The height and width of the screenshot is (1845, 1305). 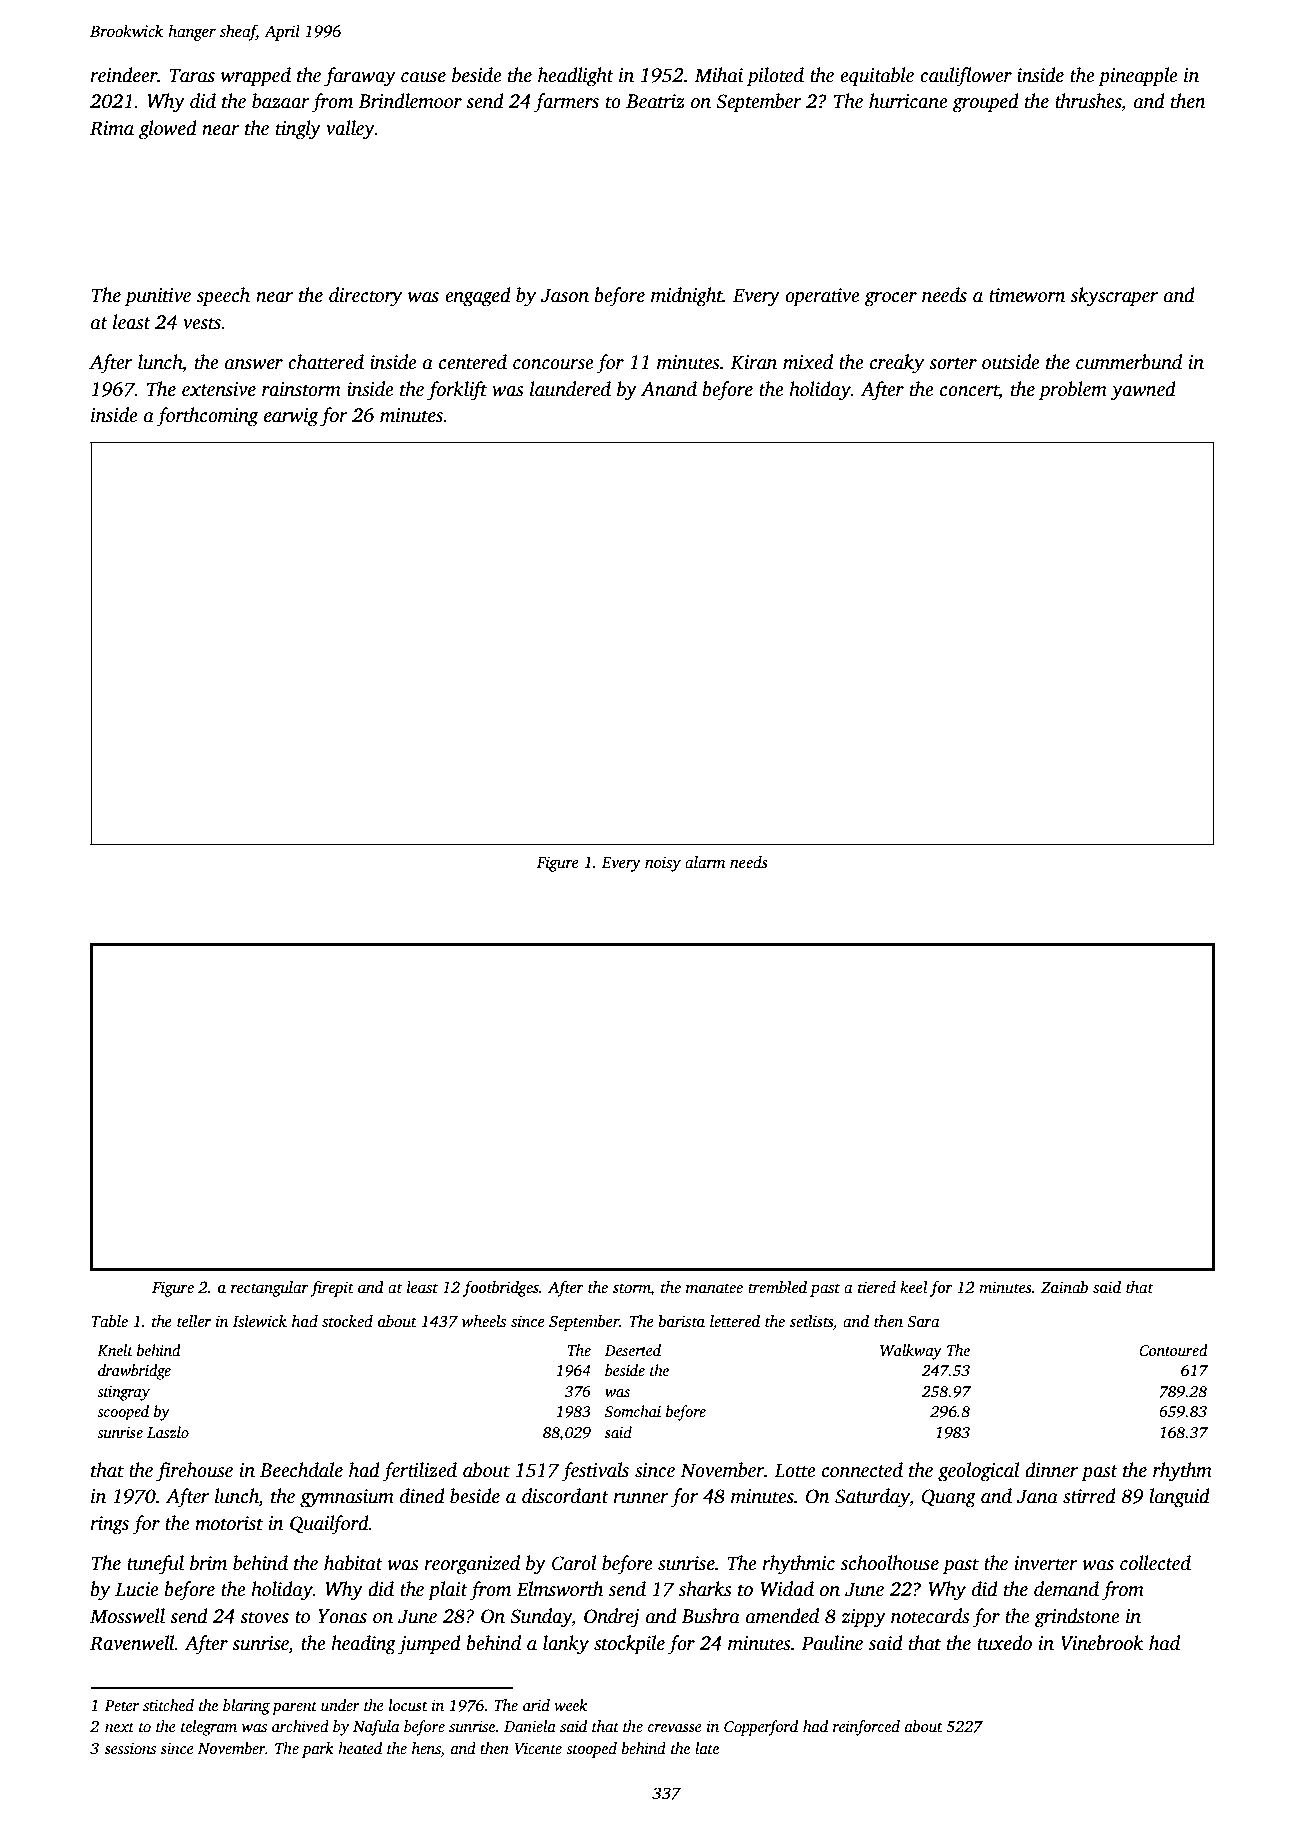 What do you see at coordinates (705, 862) in the screenshot?
I see `alarm` at bounding box center [705, 862].
